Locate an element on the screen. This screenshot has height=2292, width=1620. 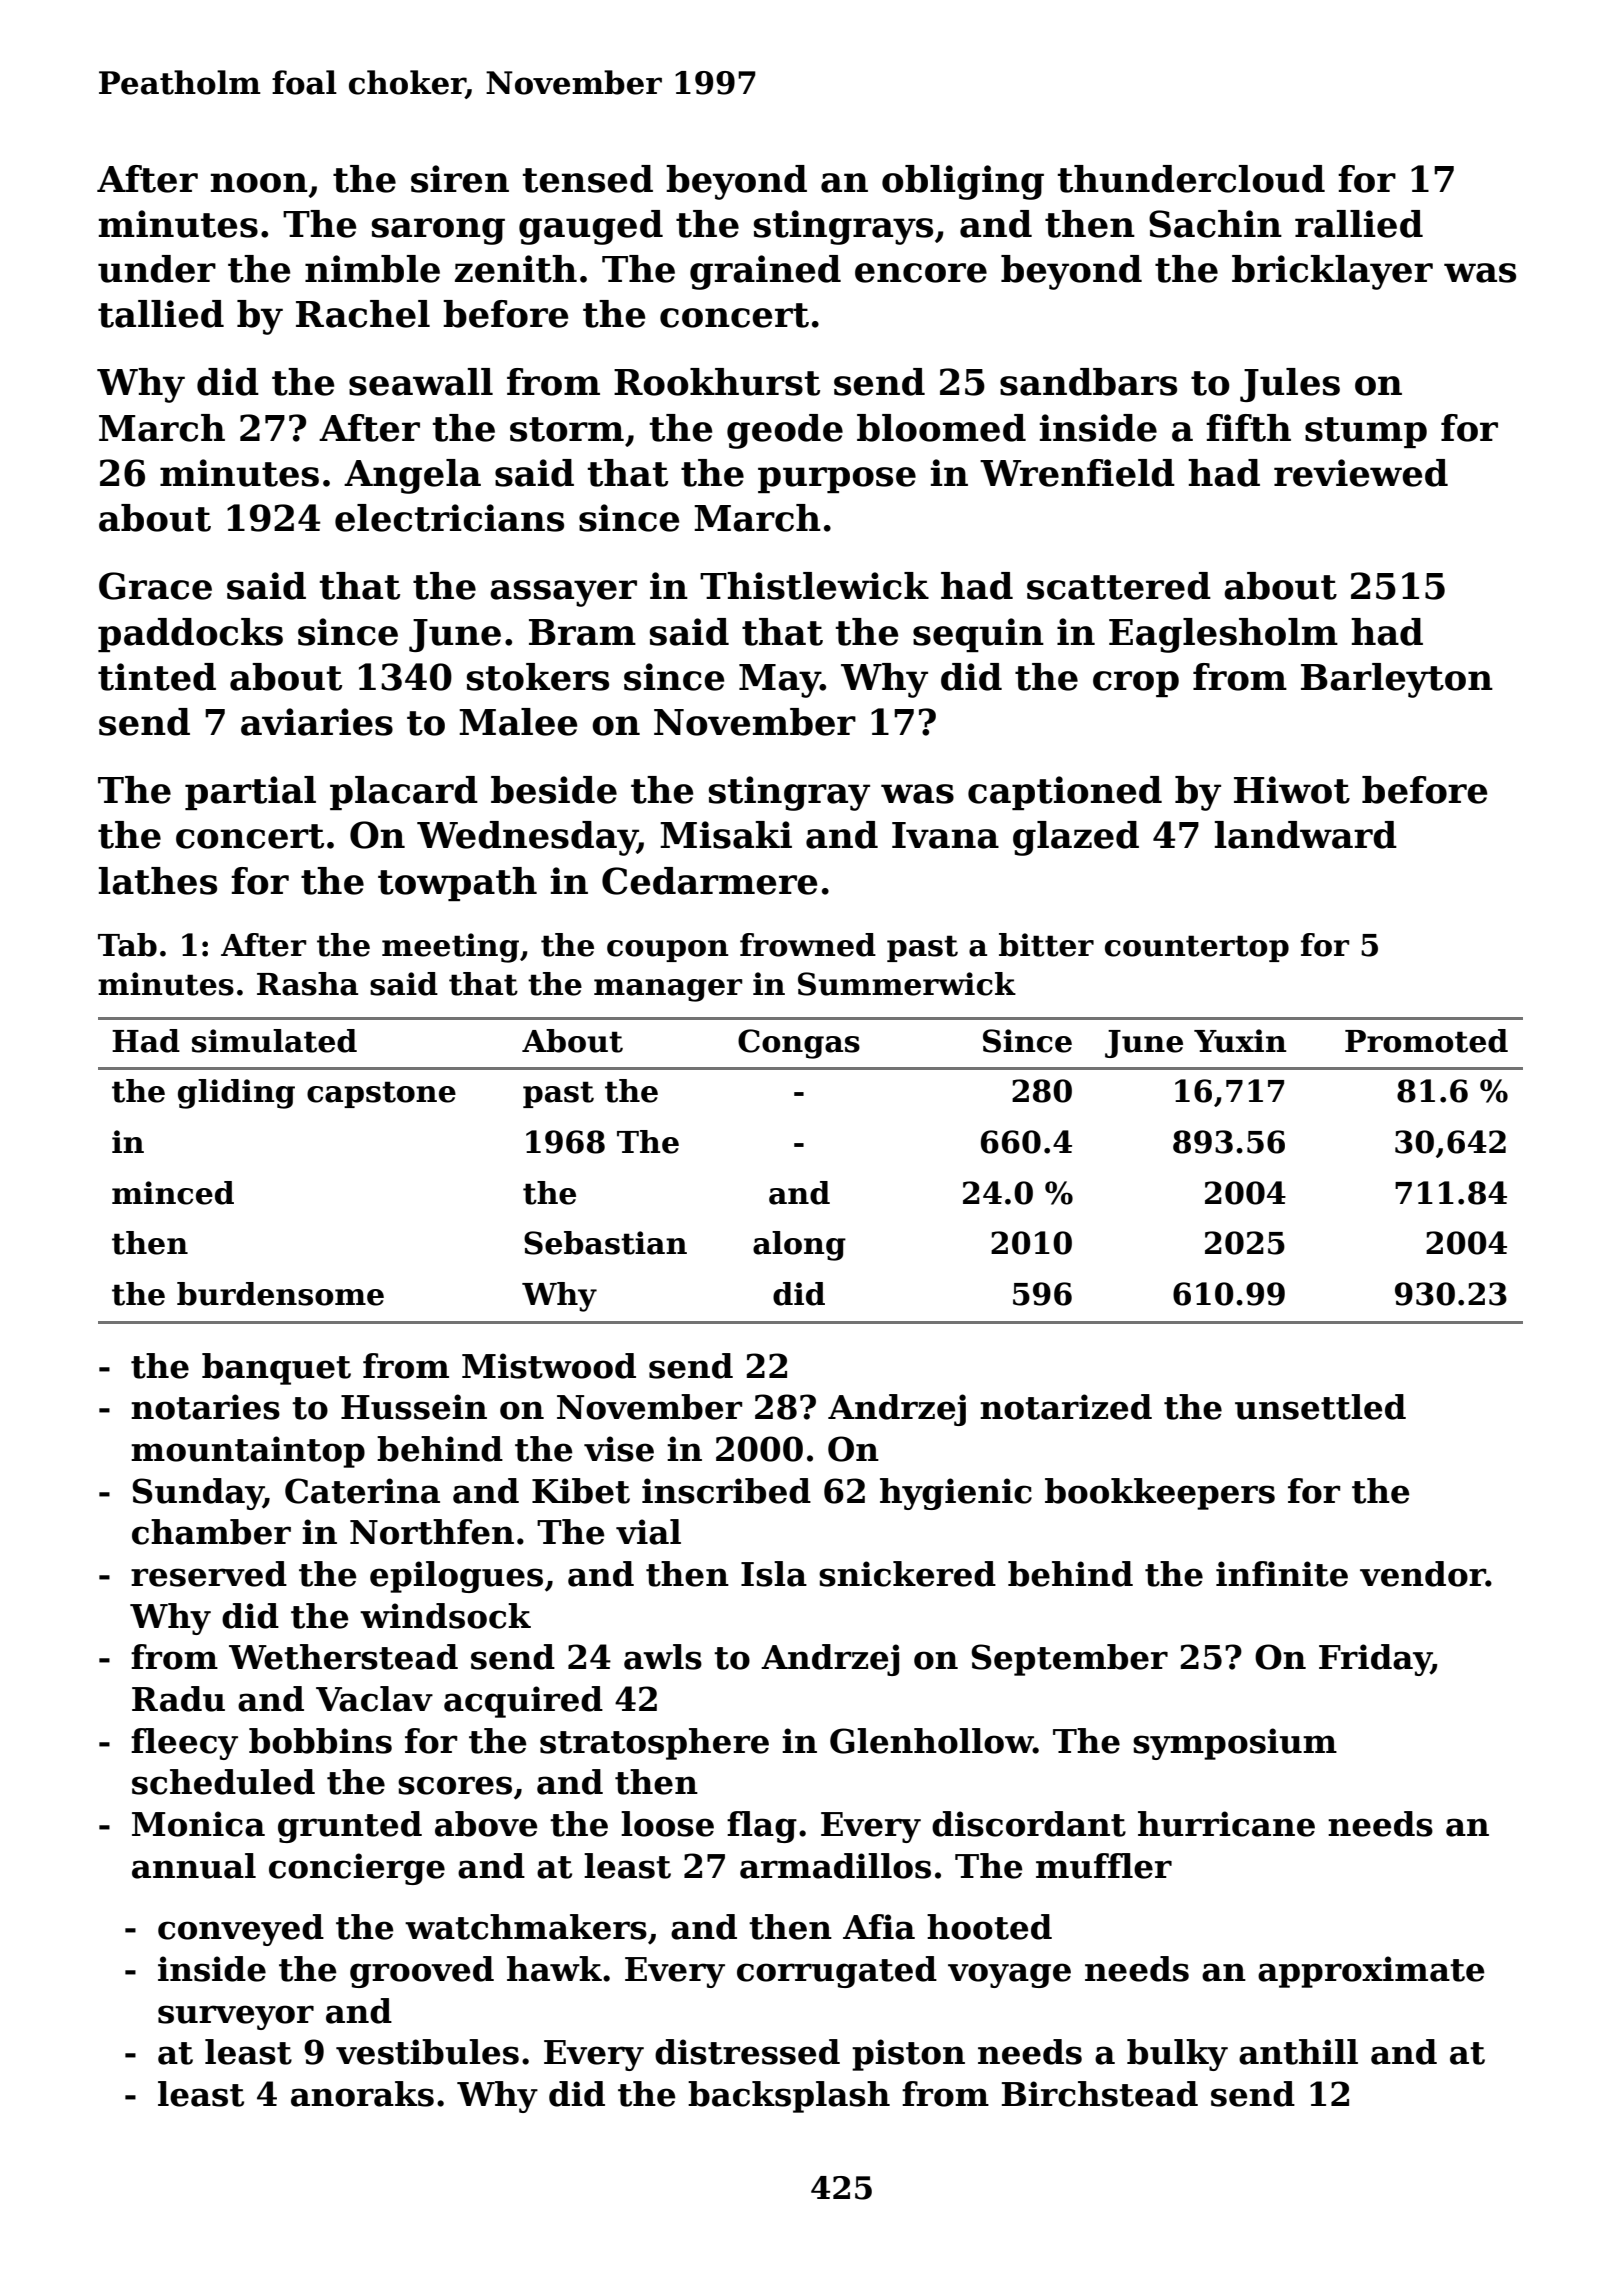
Barleyton is located at coordinates (1397, 680).
